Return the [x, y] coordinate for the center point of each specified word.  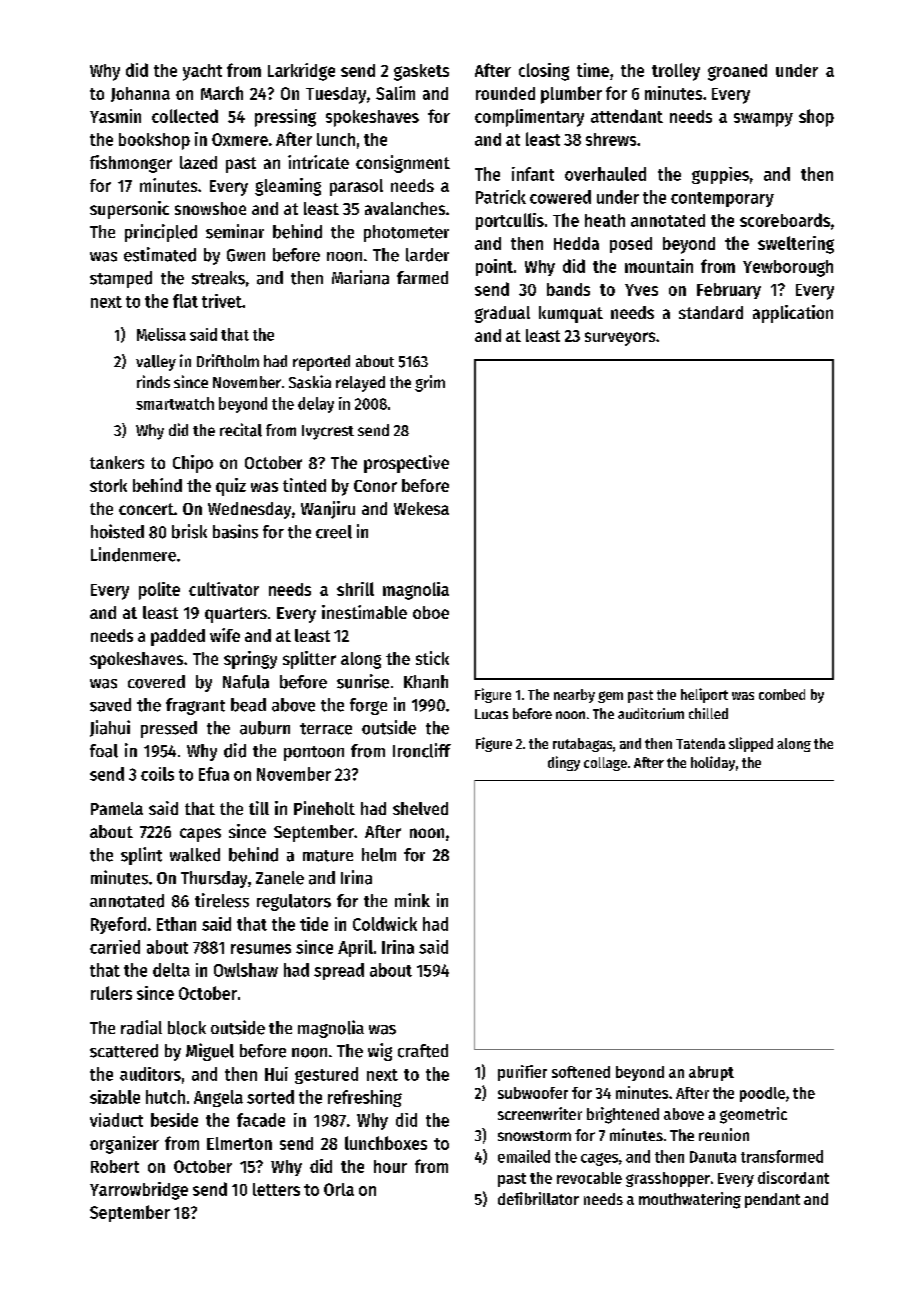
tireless [222, 900]
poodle [762, 1094]
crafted [423, 1051]
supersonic [129, 210]
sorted [270, 1097]
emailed [524, 1156]
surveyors [620, 339]
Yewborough [788, 268]
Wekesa [421, 508]
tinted [304, 485]
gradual [502, 314]
